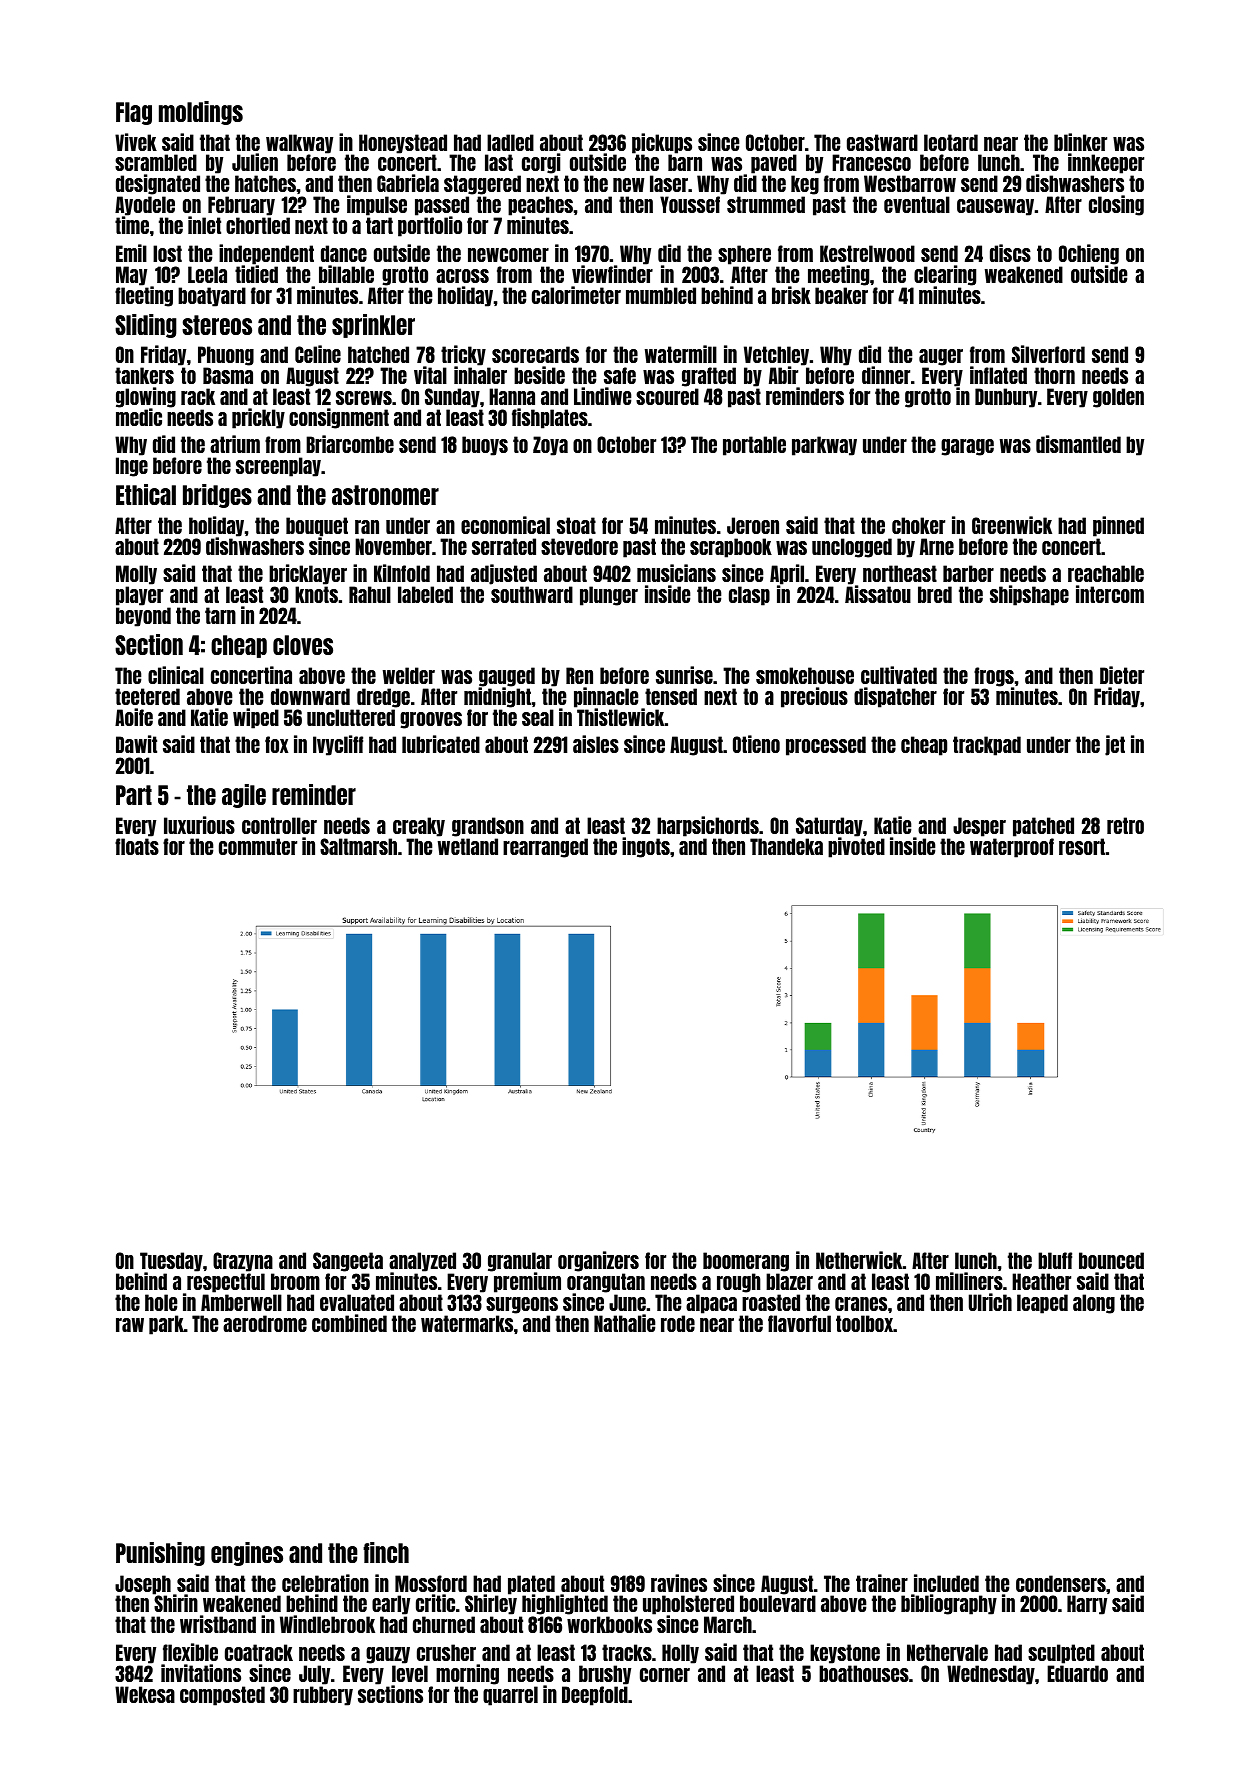  I want to click on waterproof, so click(1012, 848).
